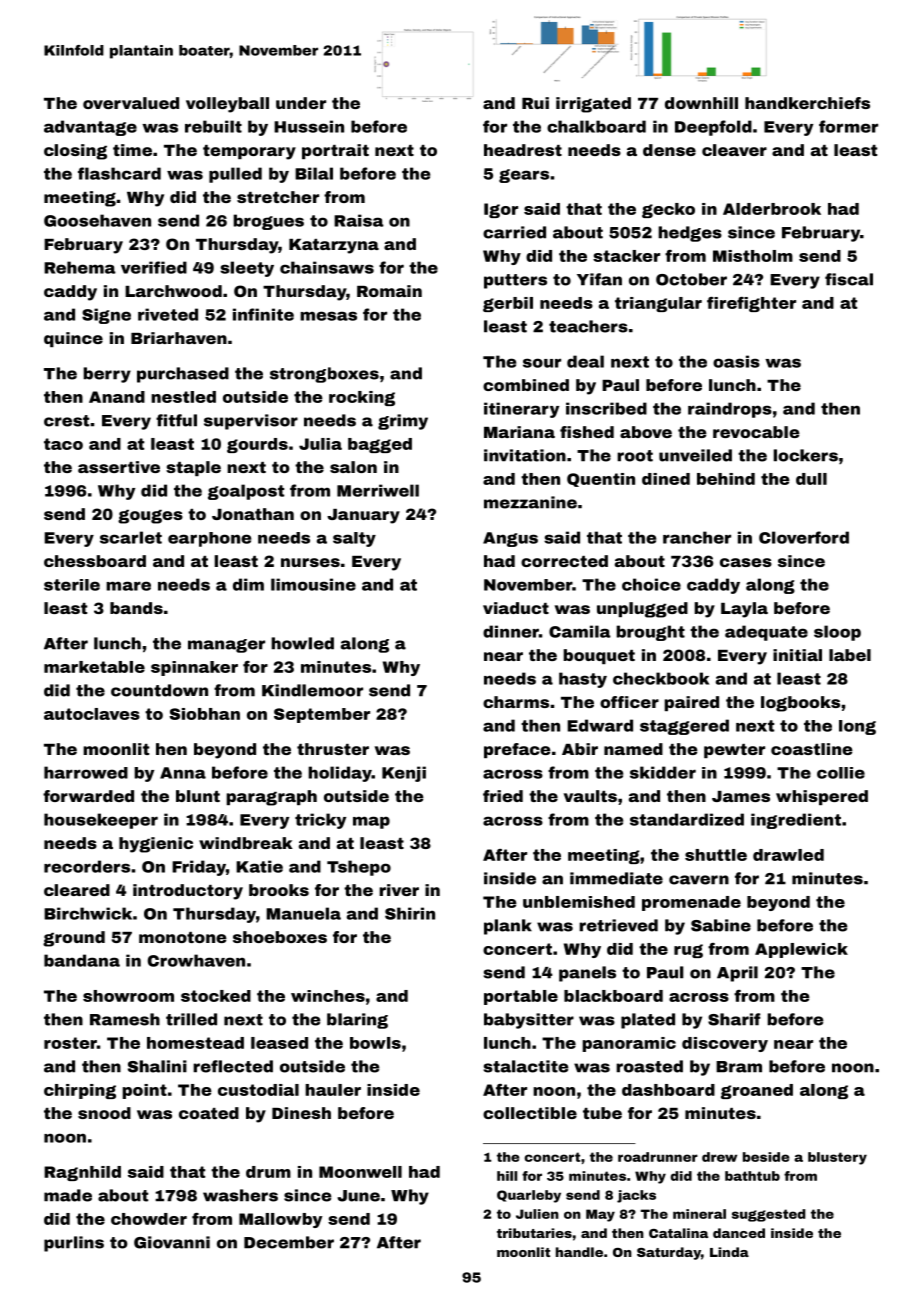 This document has width=924, height=1308. What do you see at coordinates (719, 1157) in the document?
I see `drew` at bounding box center [719, 1157].
